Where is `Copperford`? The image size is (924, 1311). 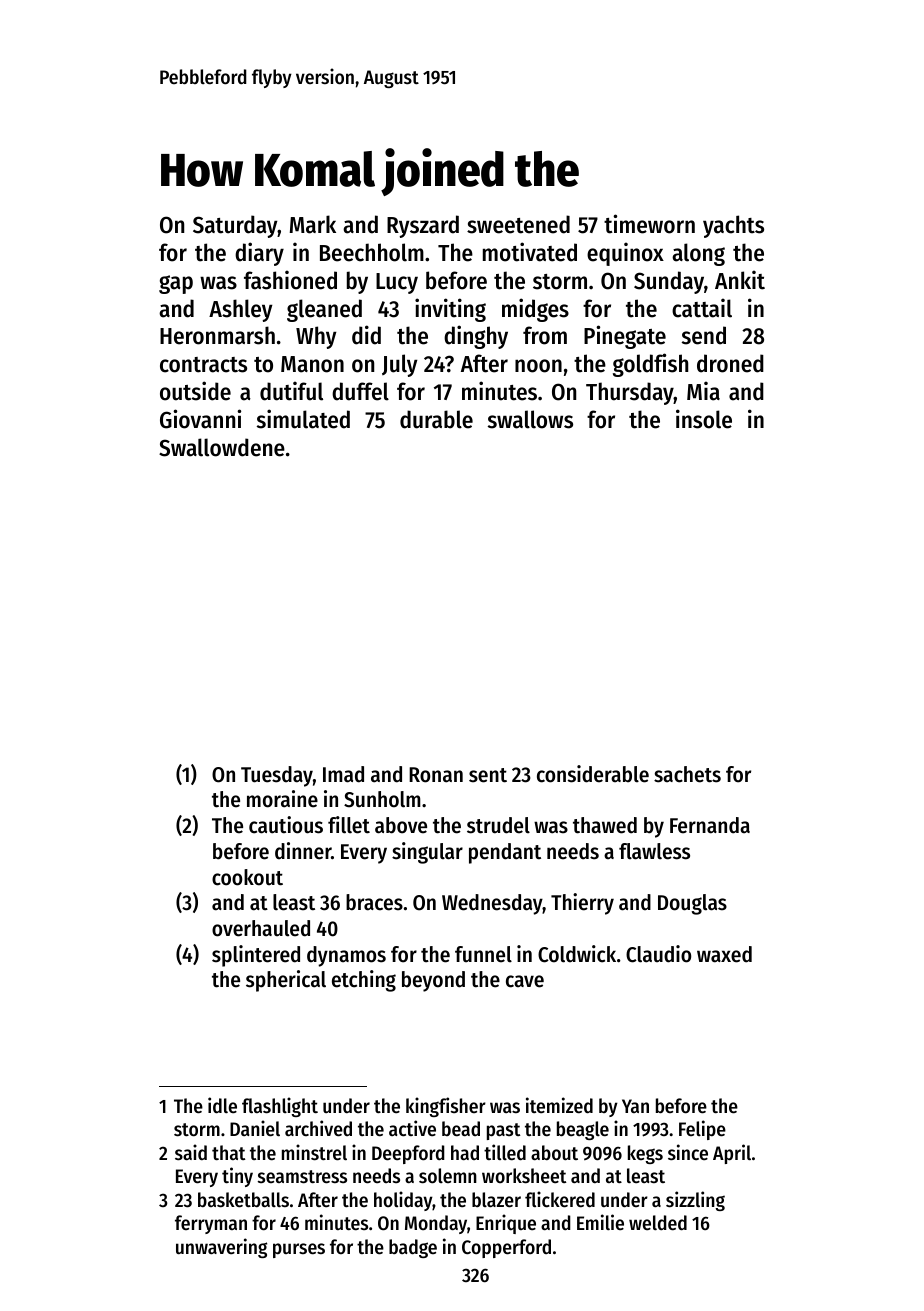 Copperford is located at coordinates (506, 1248).
